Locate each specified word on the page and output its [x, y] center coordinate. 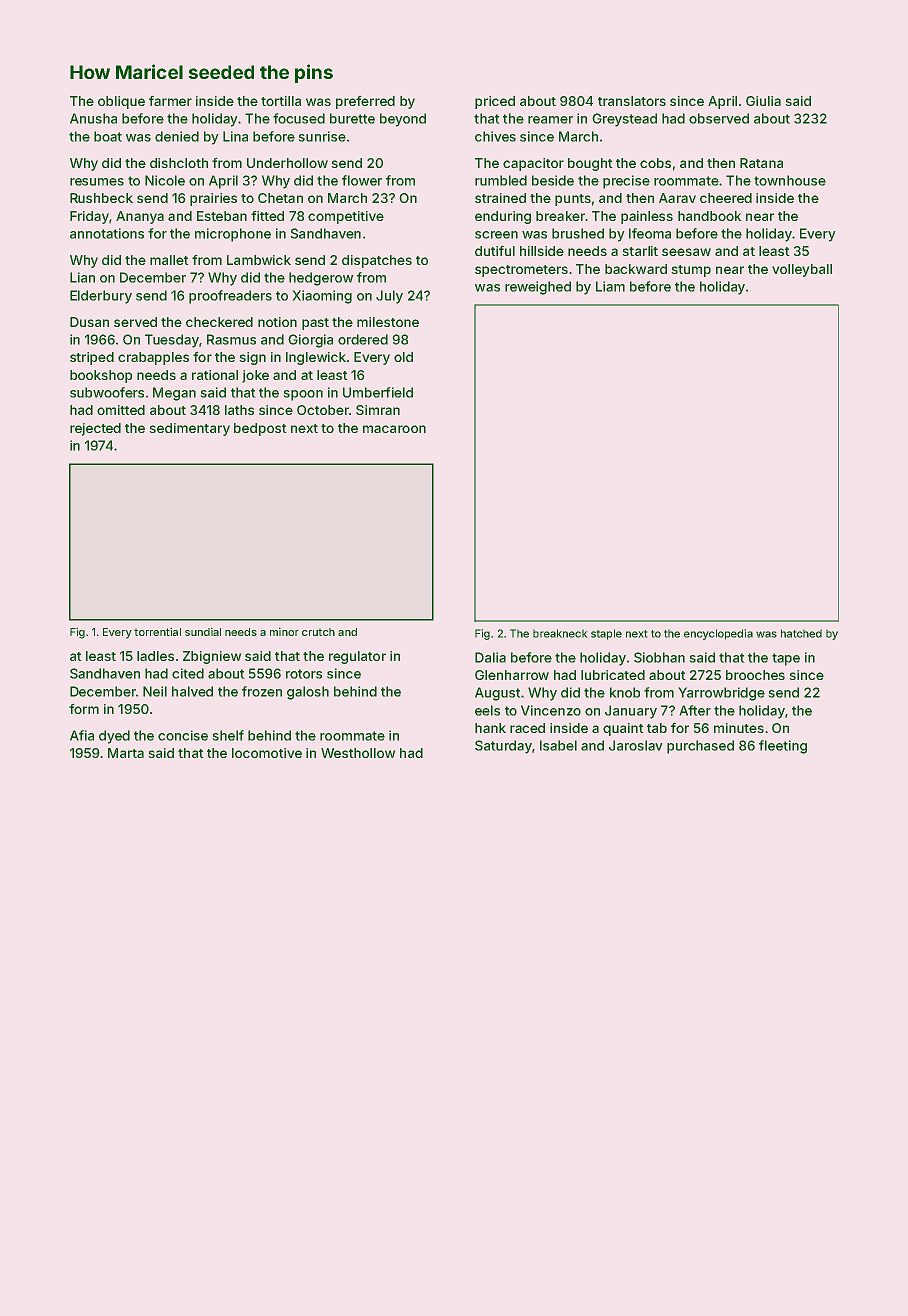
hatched [801, 633]
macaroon [394, 429]
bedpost [260, 429]
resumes [97, 182]
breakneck [560, 633]
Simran [378, 410]
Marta [126, 753]
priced [495, 102]
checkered [219, 322]
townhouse [790, 180]
